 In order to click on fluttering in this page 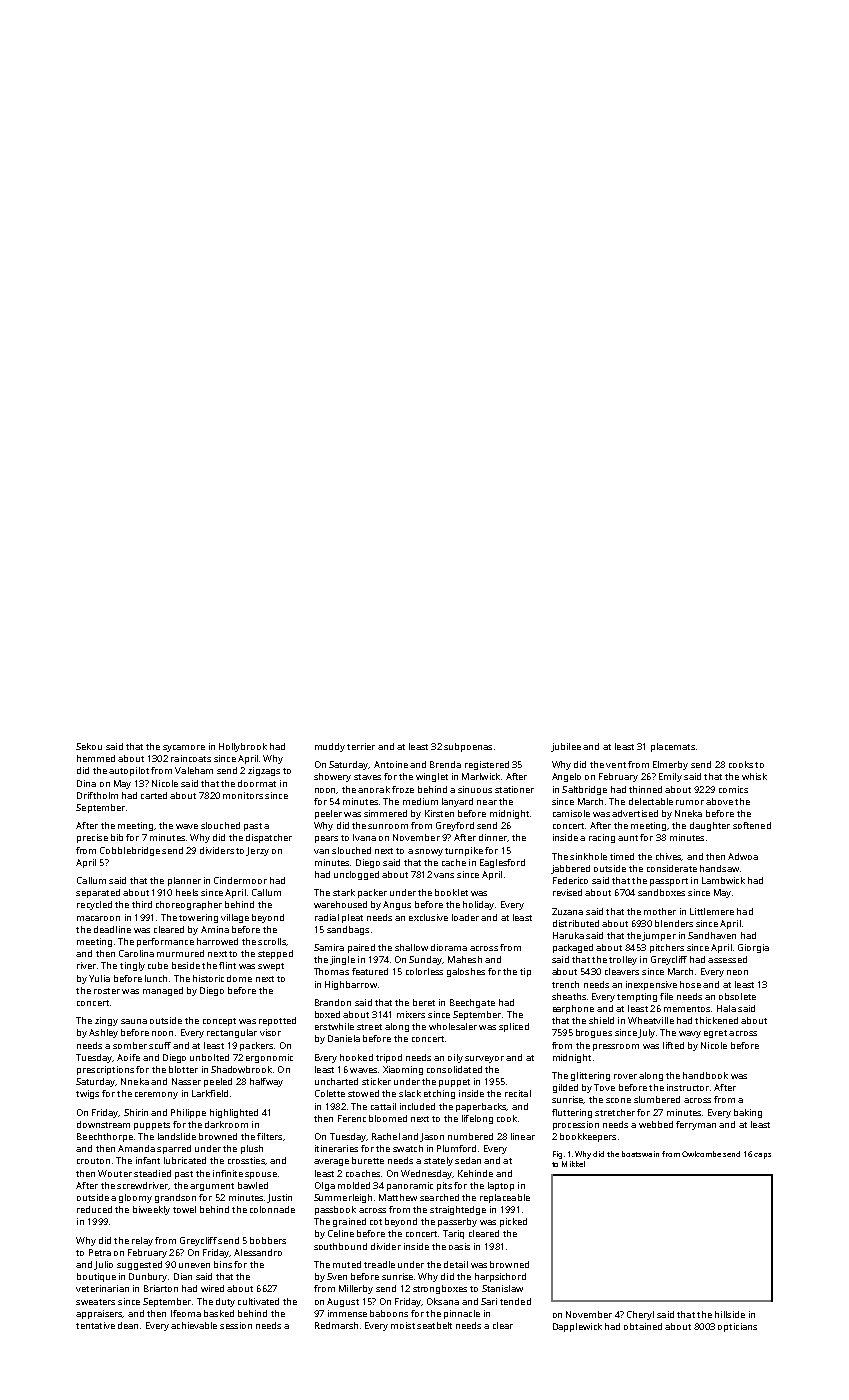, I will do `click(572, 1113)`.
